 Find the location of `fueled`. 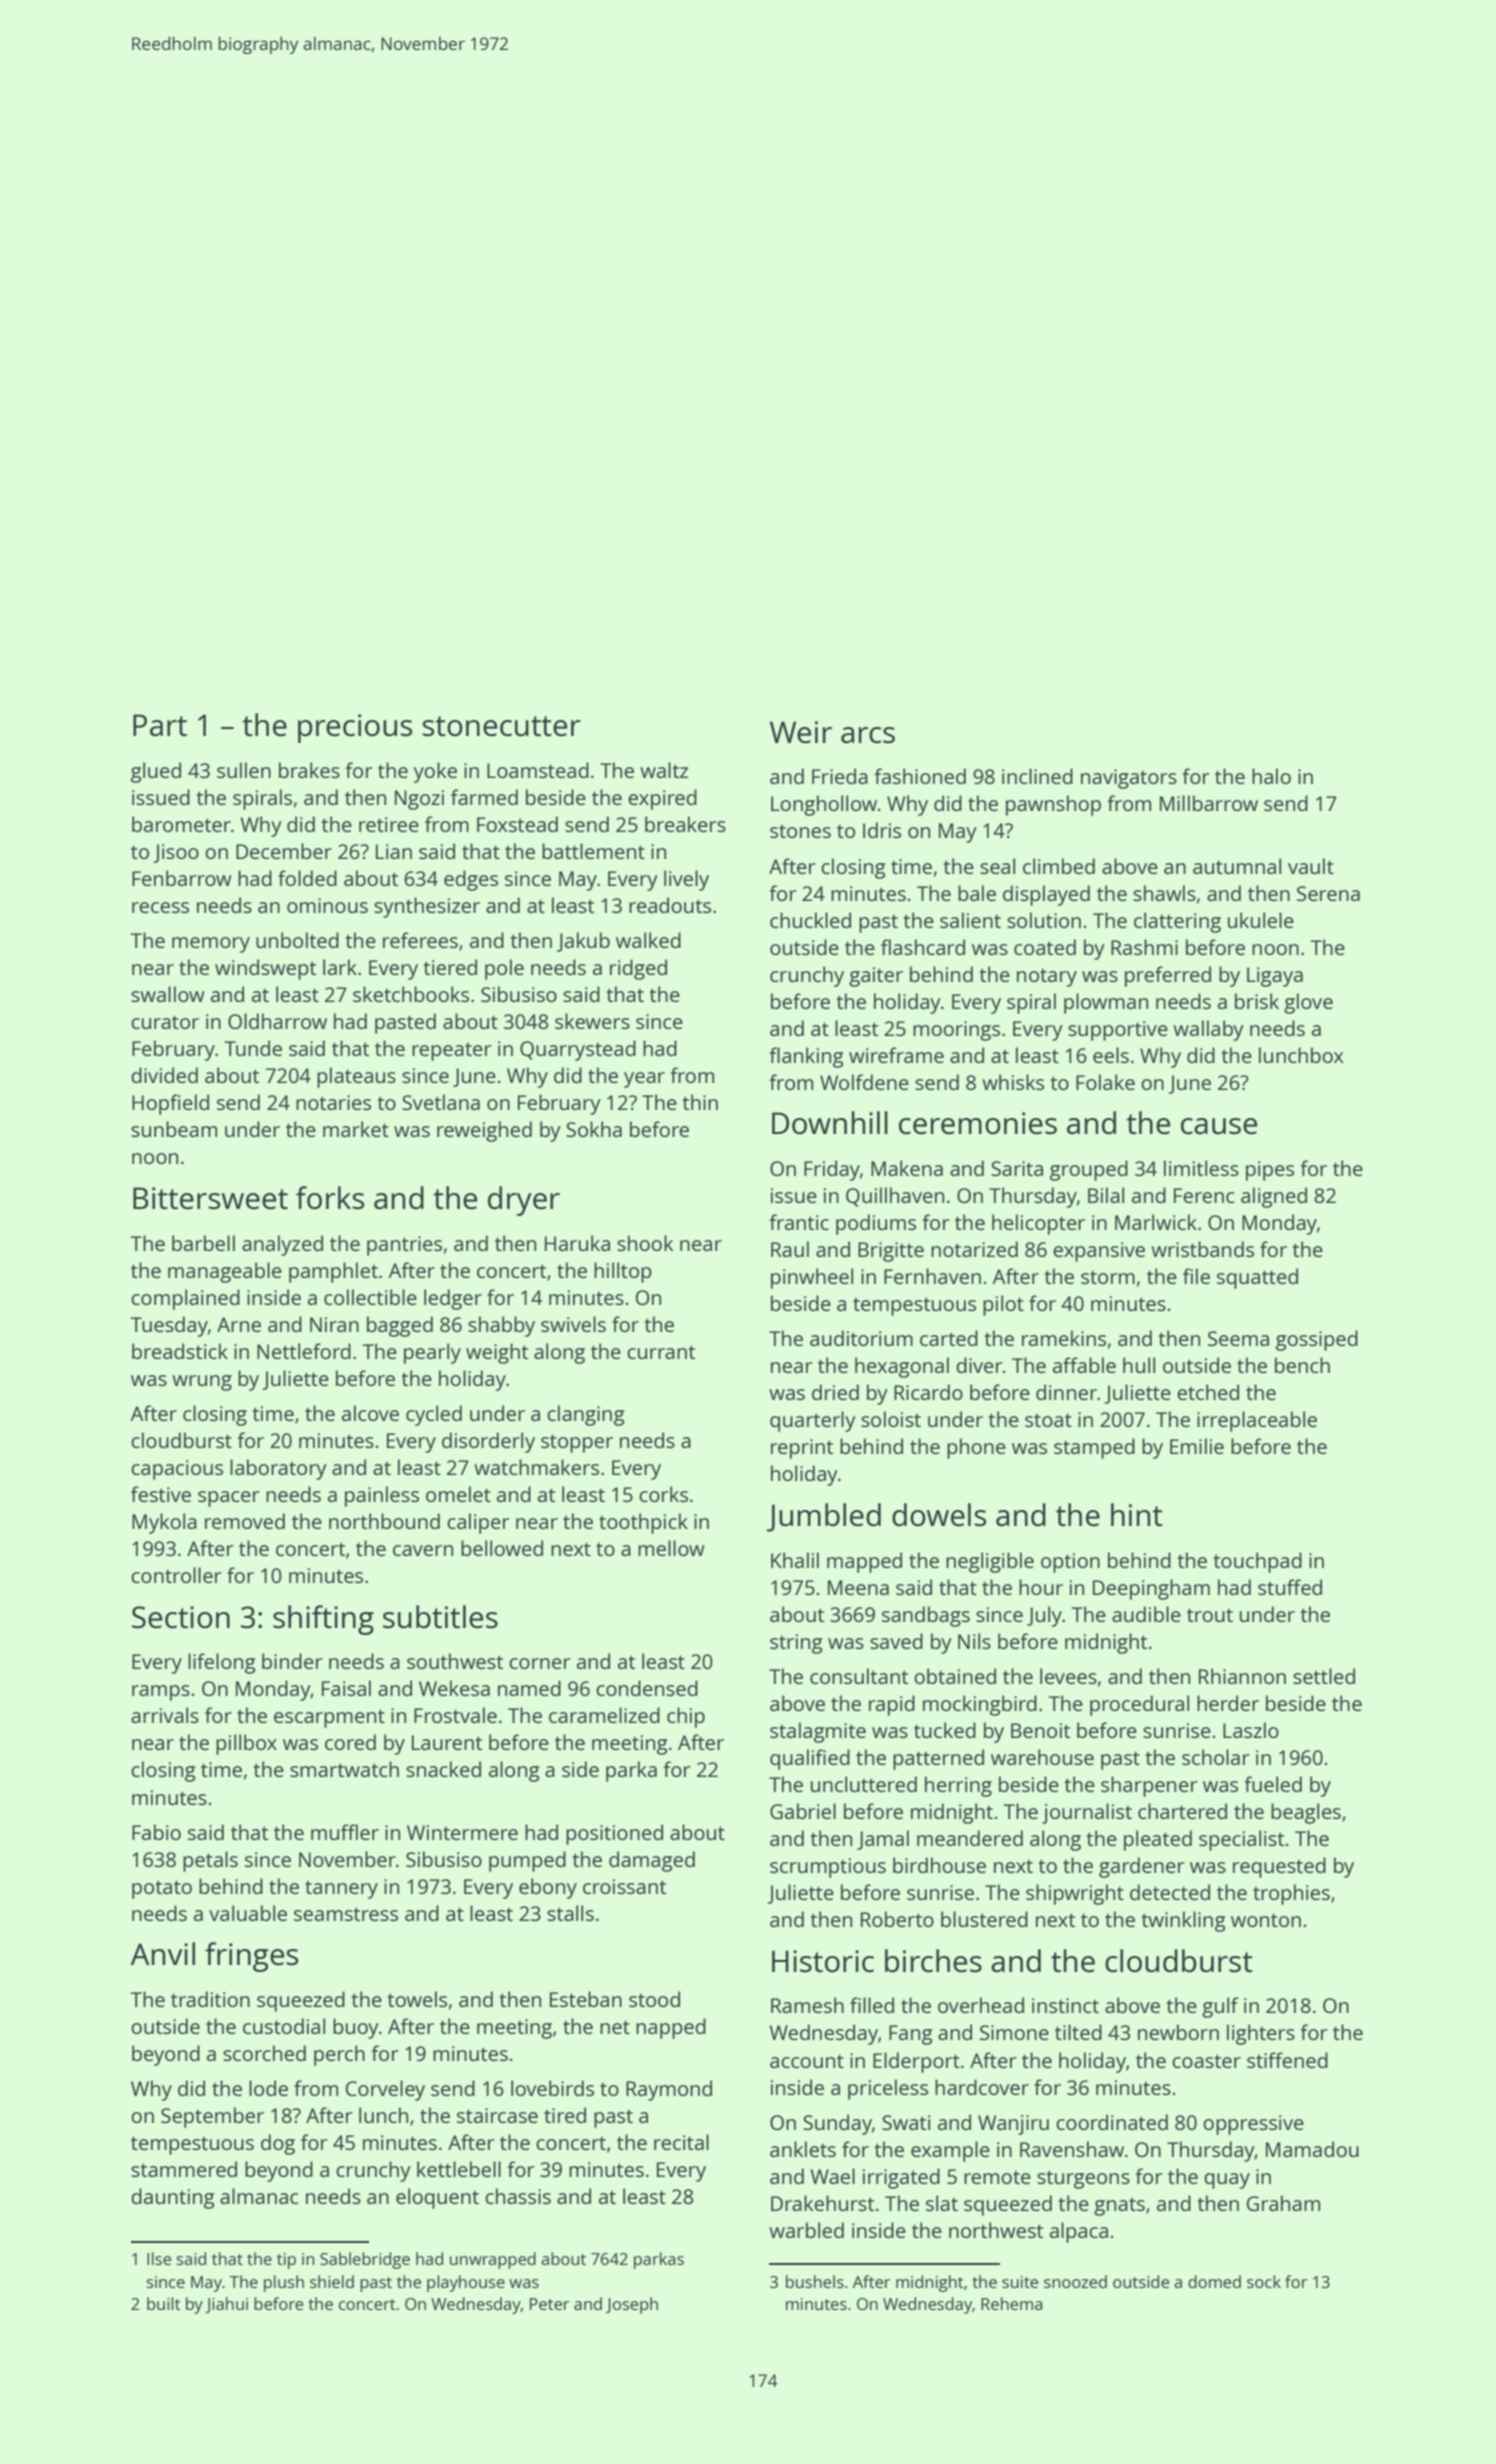

fueled is located at coordinates (1273, 1784).
